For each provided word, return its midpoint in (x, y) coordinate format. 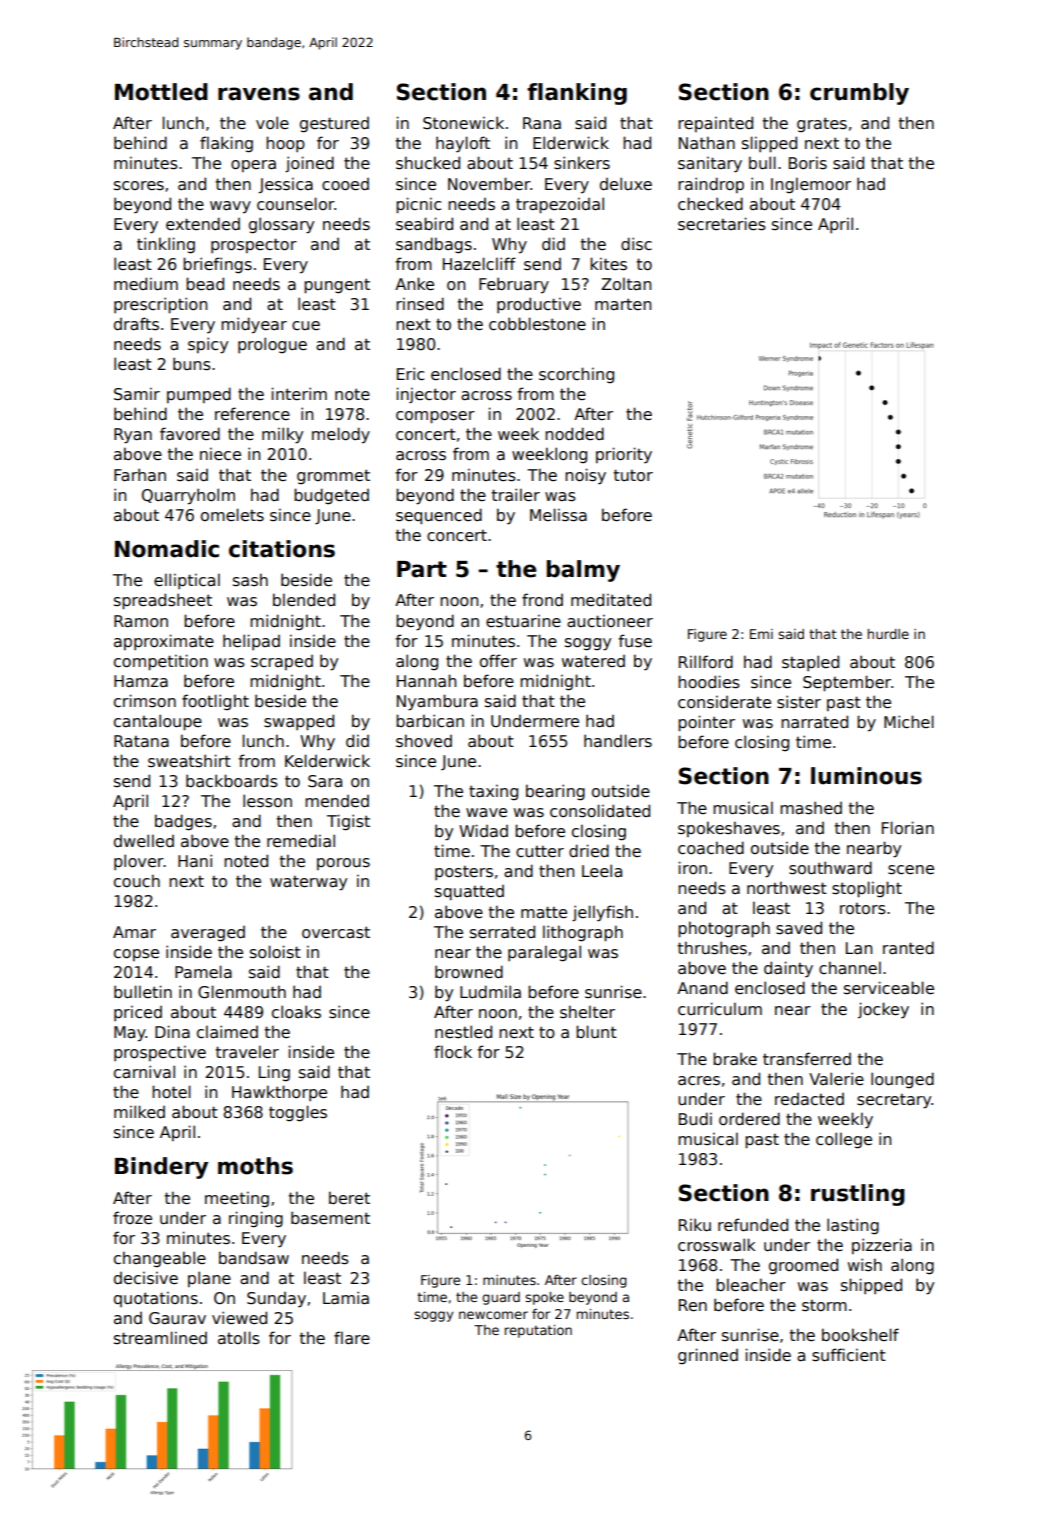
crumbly (859, 94)
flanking (577, 94)
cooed (345, 184)
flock (453, 1051)
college (844, 1140)
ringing (256, 1219)
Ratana (141, 741)
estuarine (523, 621)
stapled (810, 663)
